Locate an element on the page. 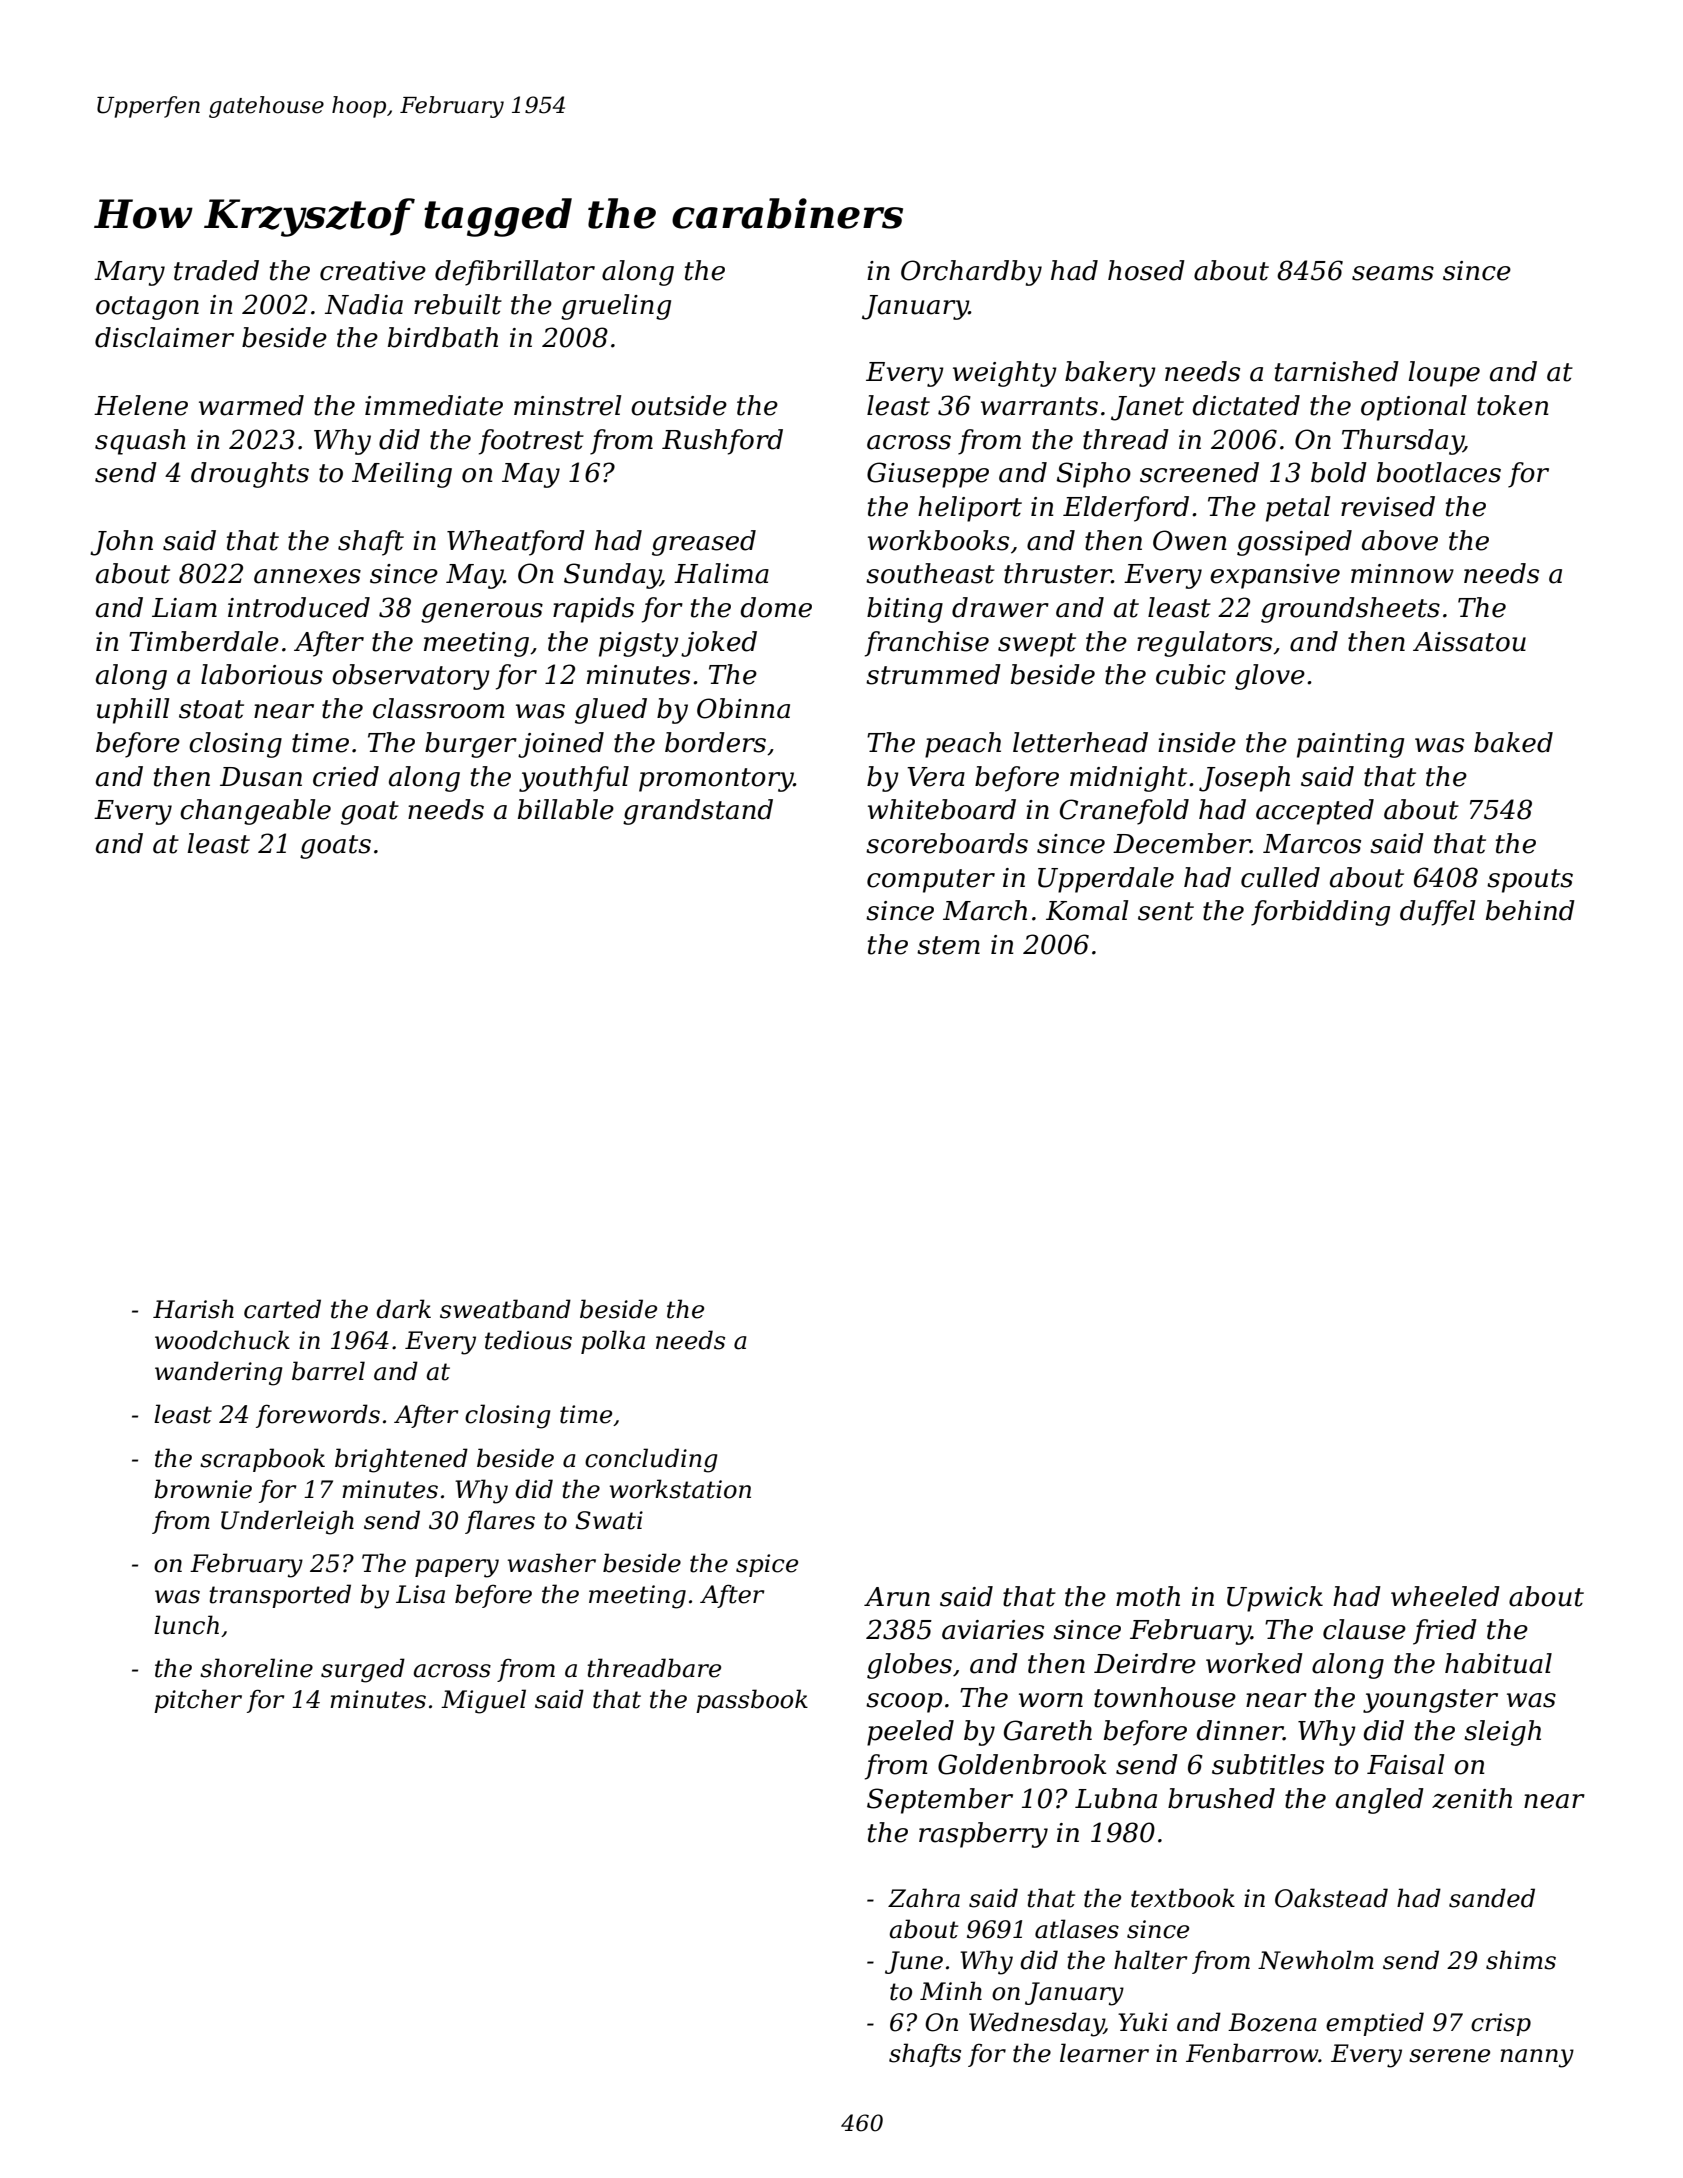 Image resolution: width=1683 pixels, height=2178 pixels. duffel is located at coordinates (1437, 913).
